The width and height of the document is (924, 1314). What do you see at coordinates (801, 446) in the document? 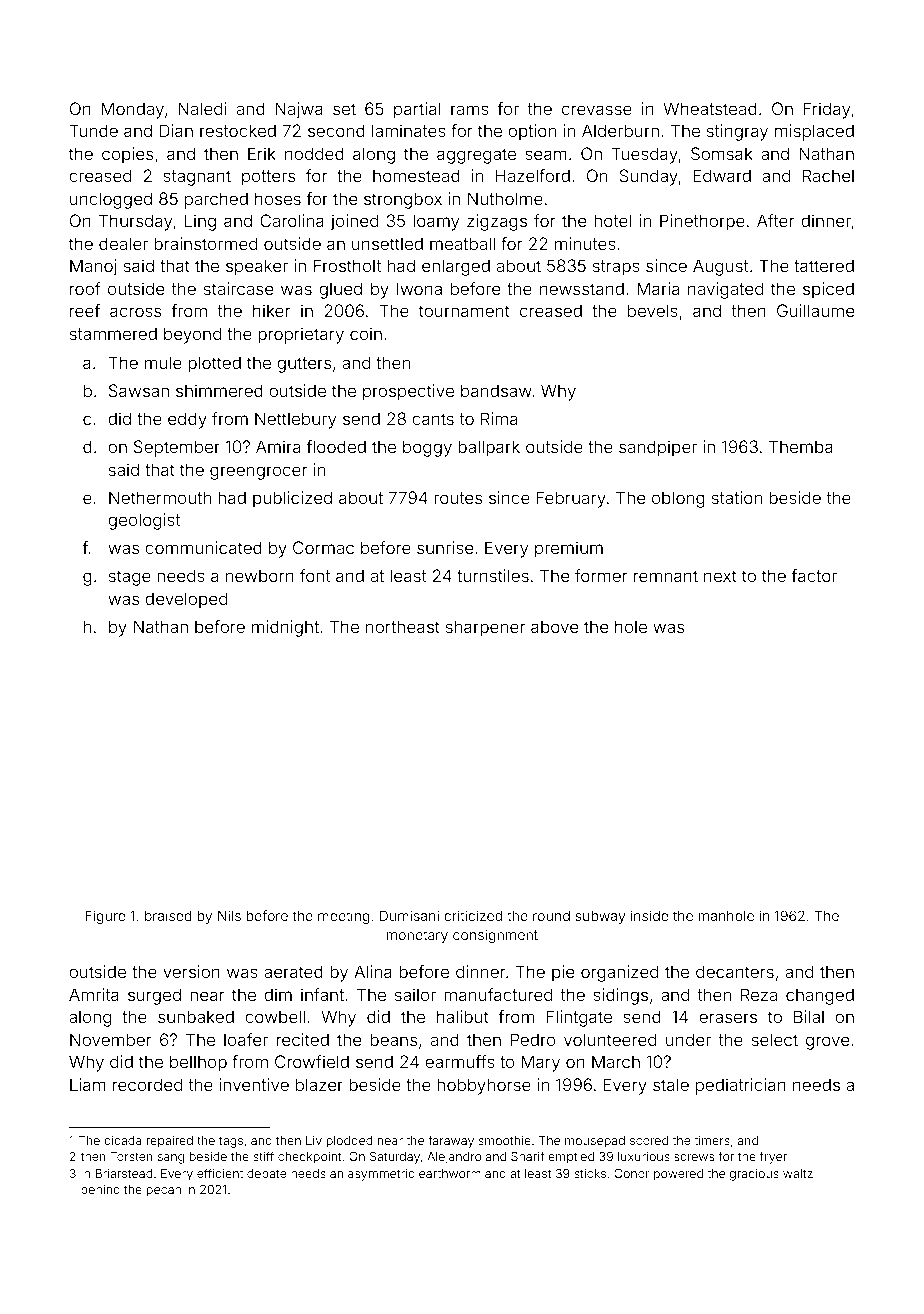
I see `Themba` at bounding box center [801, 446].
